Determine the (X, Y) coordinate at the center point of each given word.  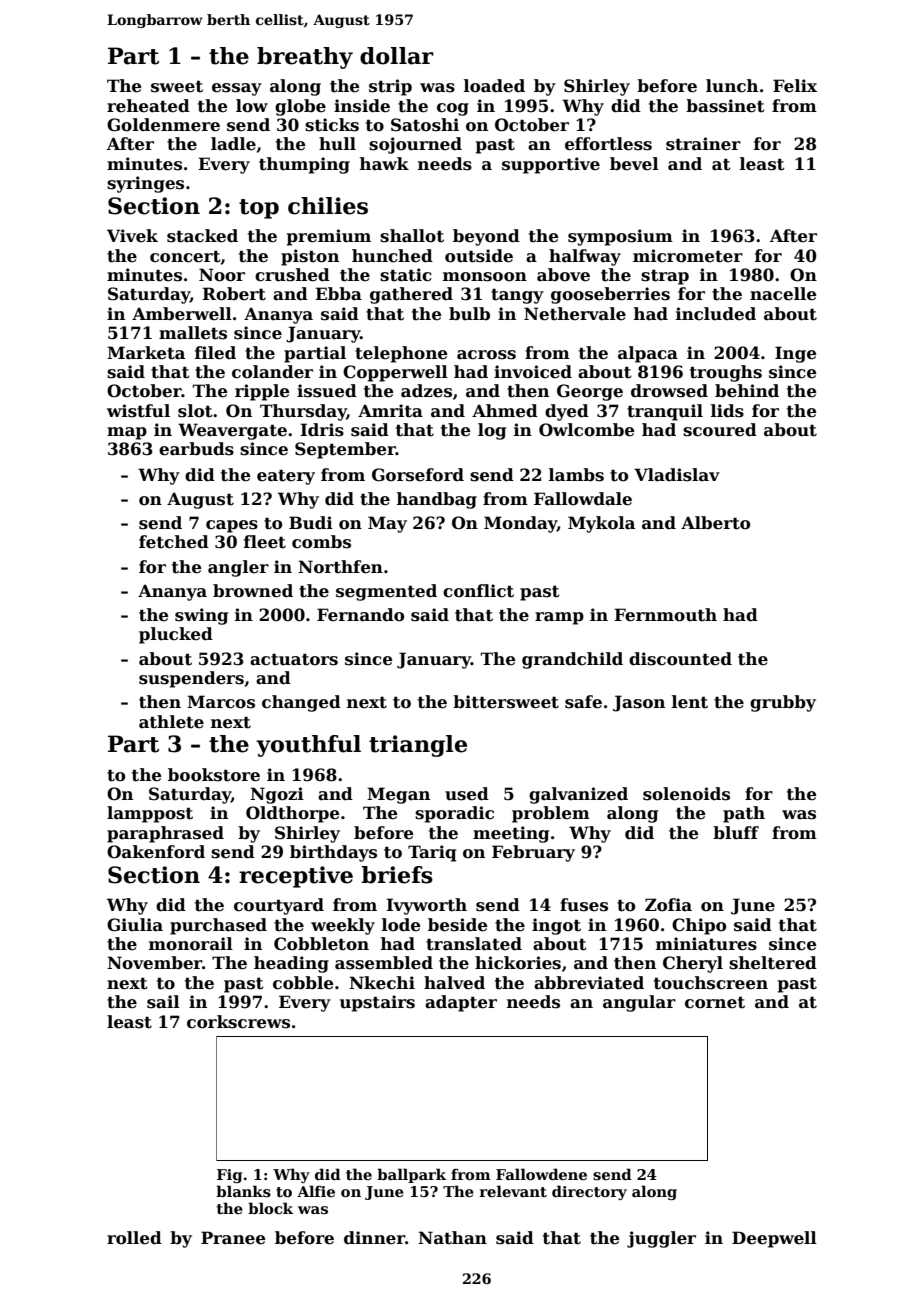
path (744, 814)
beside (457, 925)
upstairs (377, 1003)
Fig (229, 1176)
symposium (620, 237)
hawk (384, 163)
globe (300, 107)
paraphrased (165, 834)
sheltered (773, 963)
